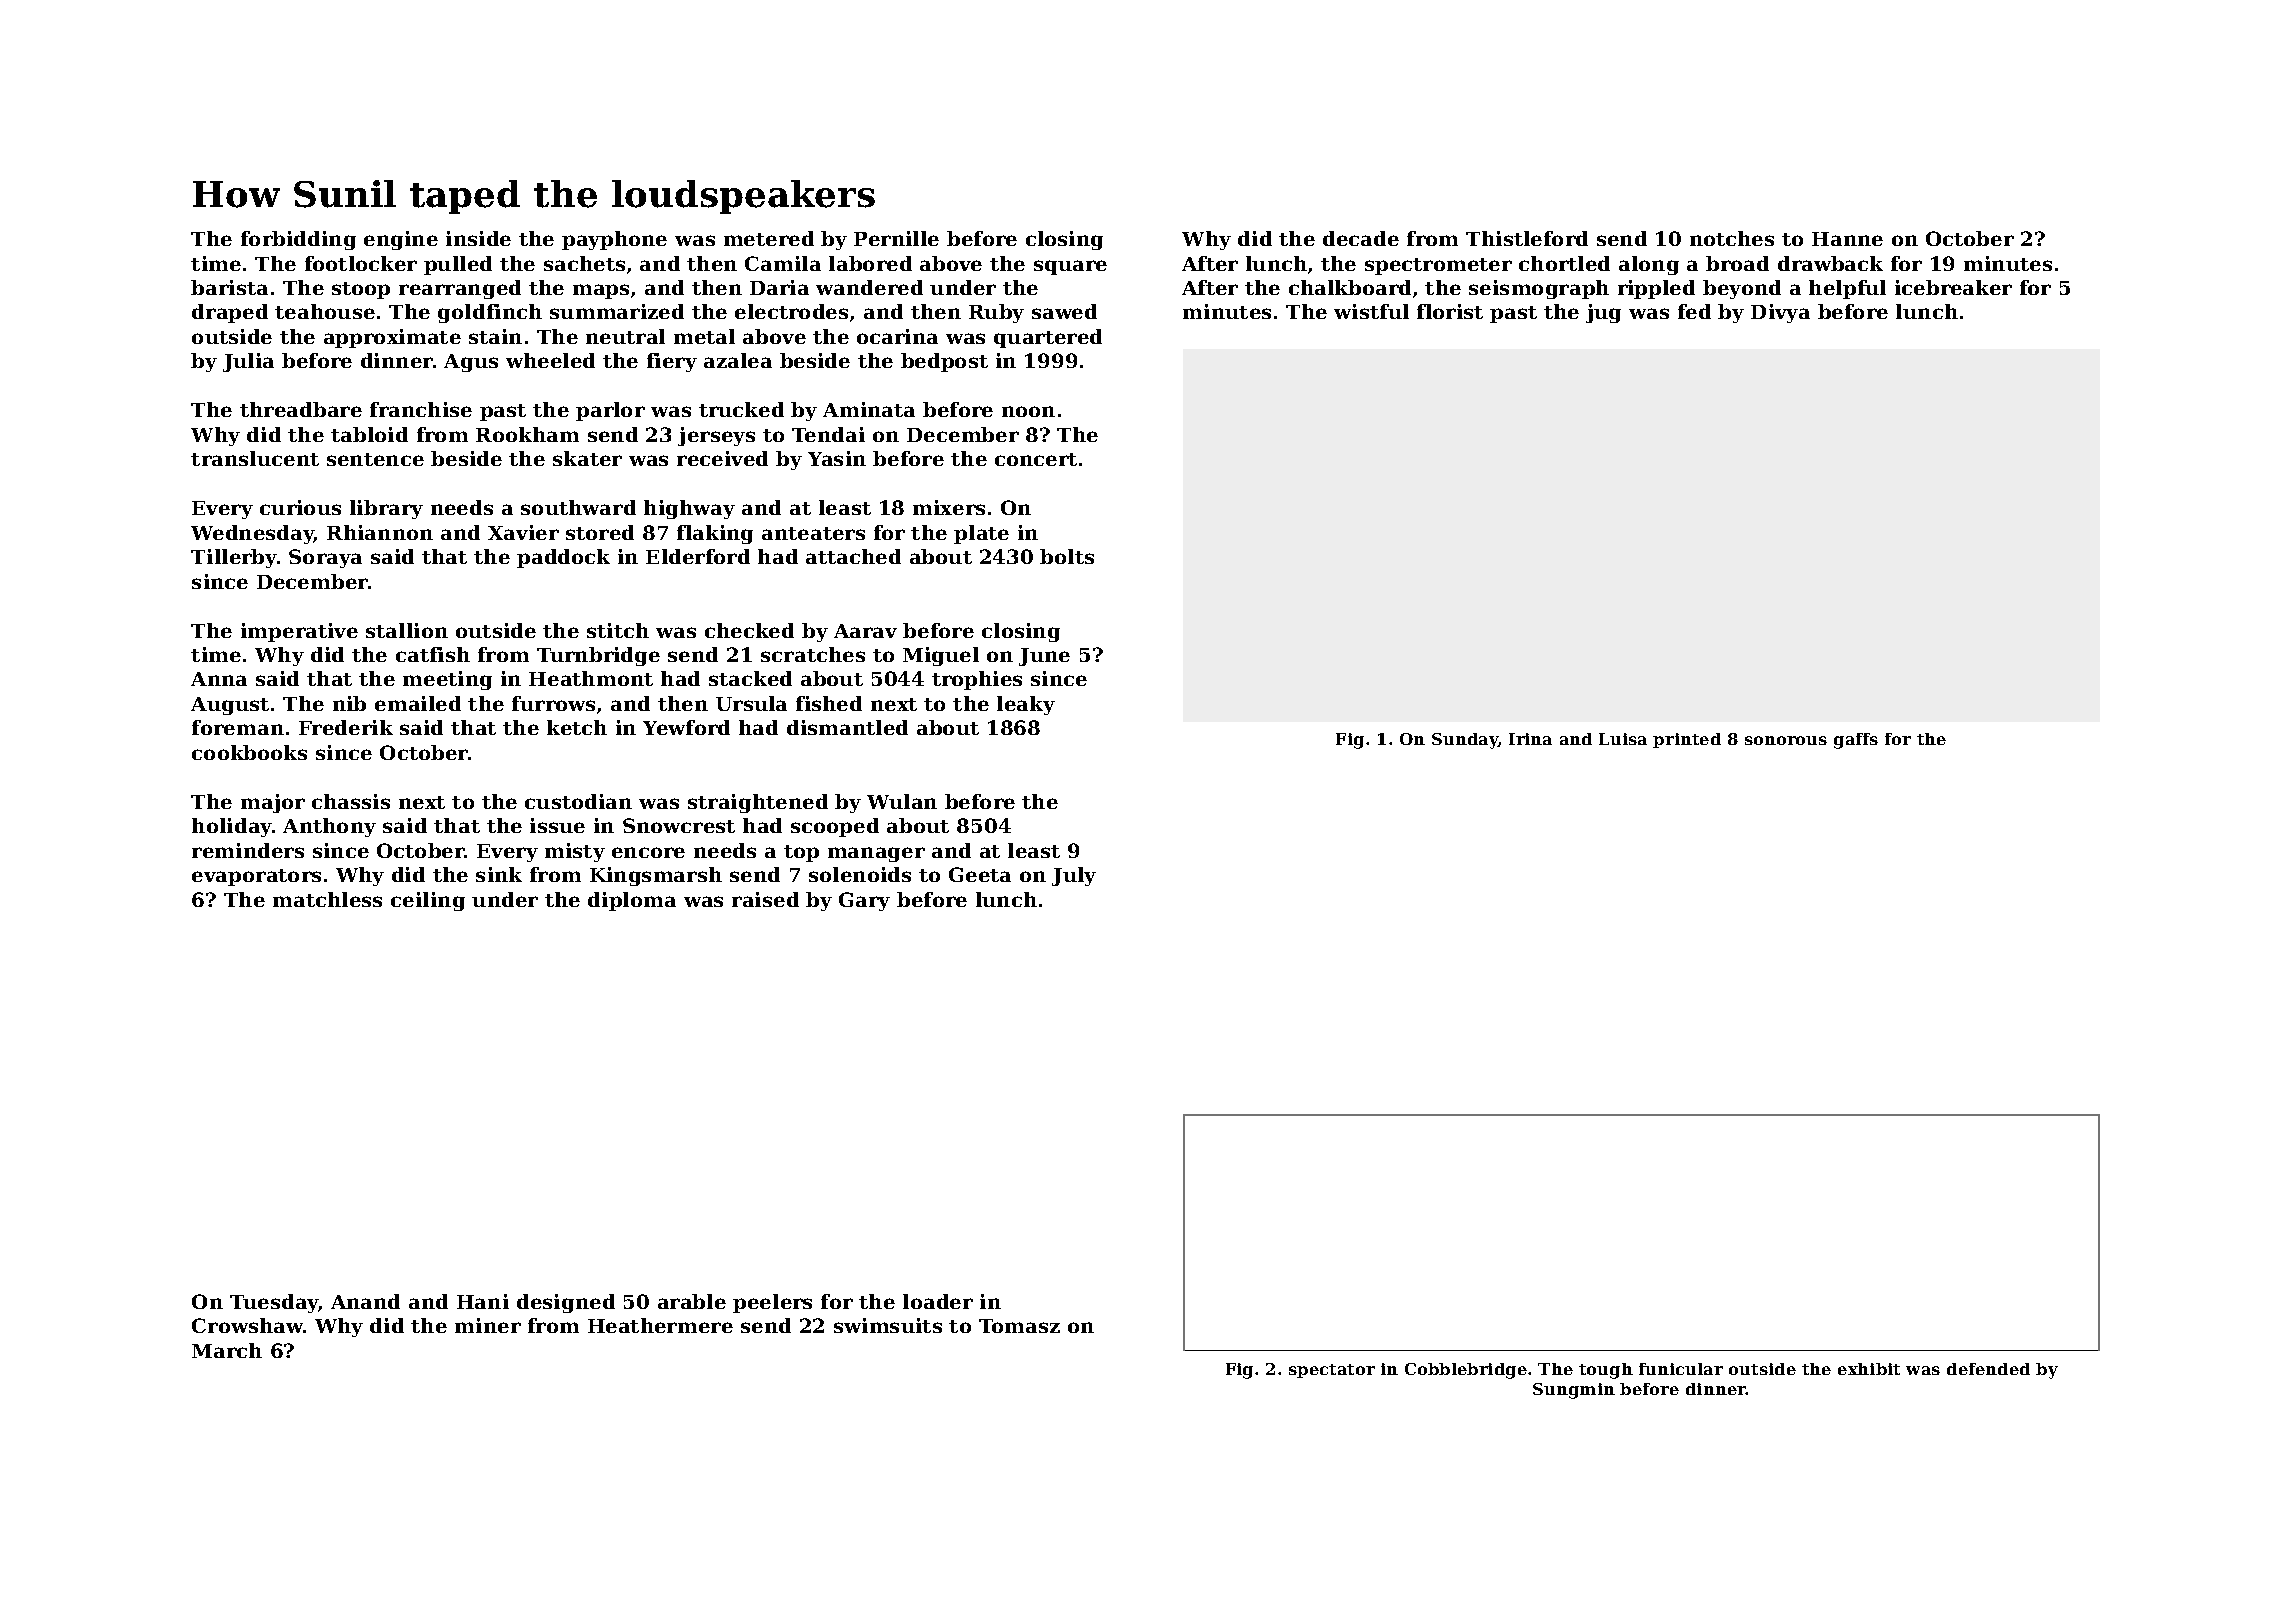  I want to click on defended, so click(1988, 1369).
